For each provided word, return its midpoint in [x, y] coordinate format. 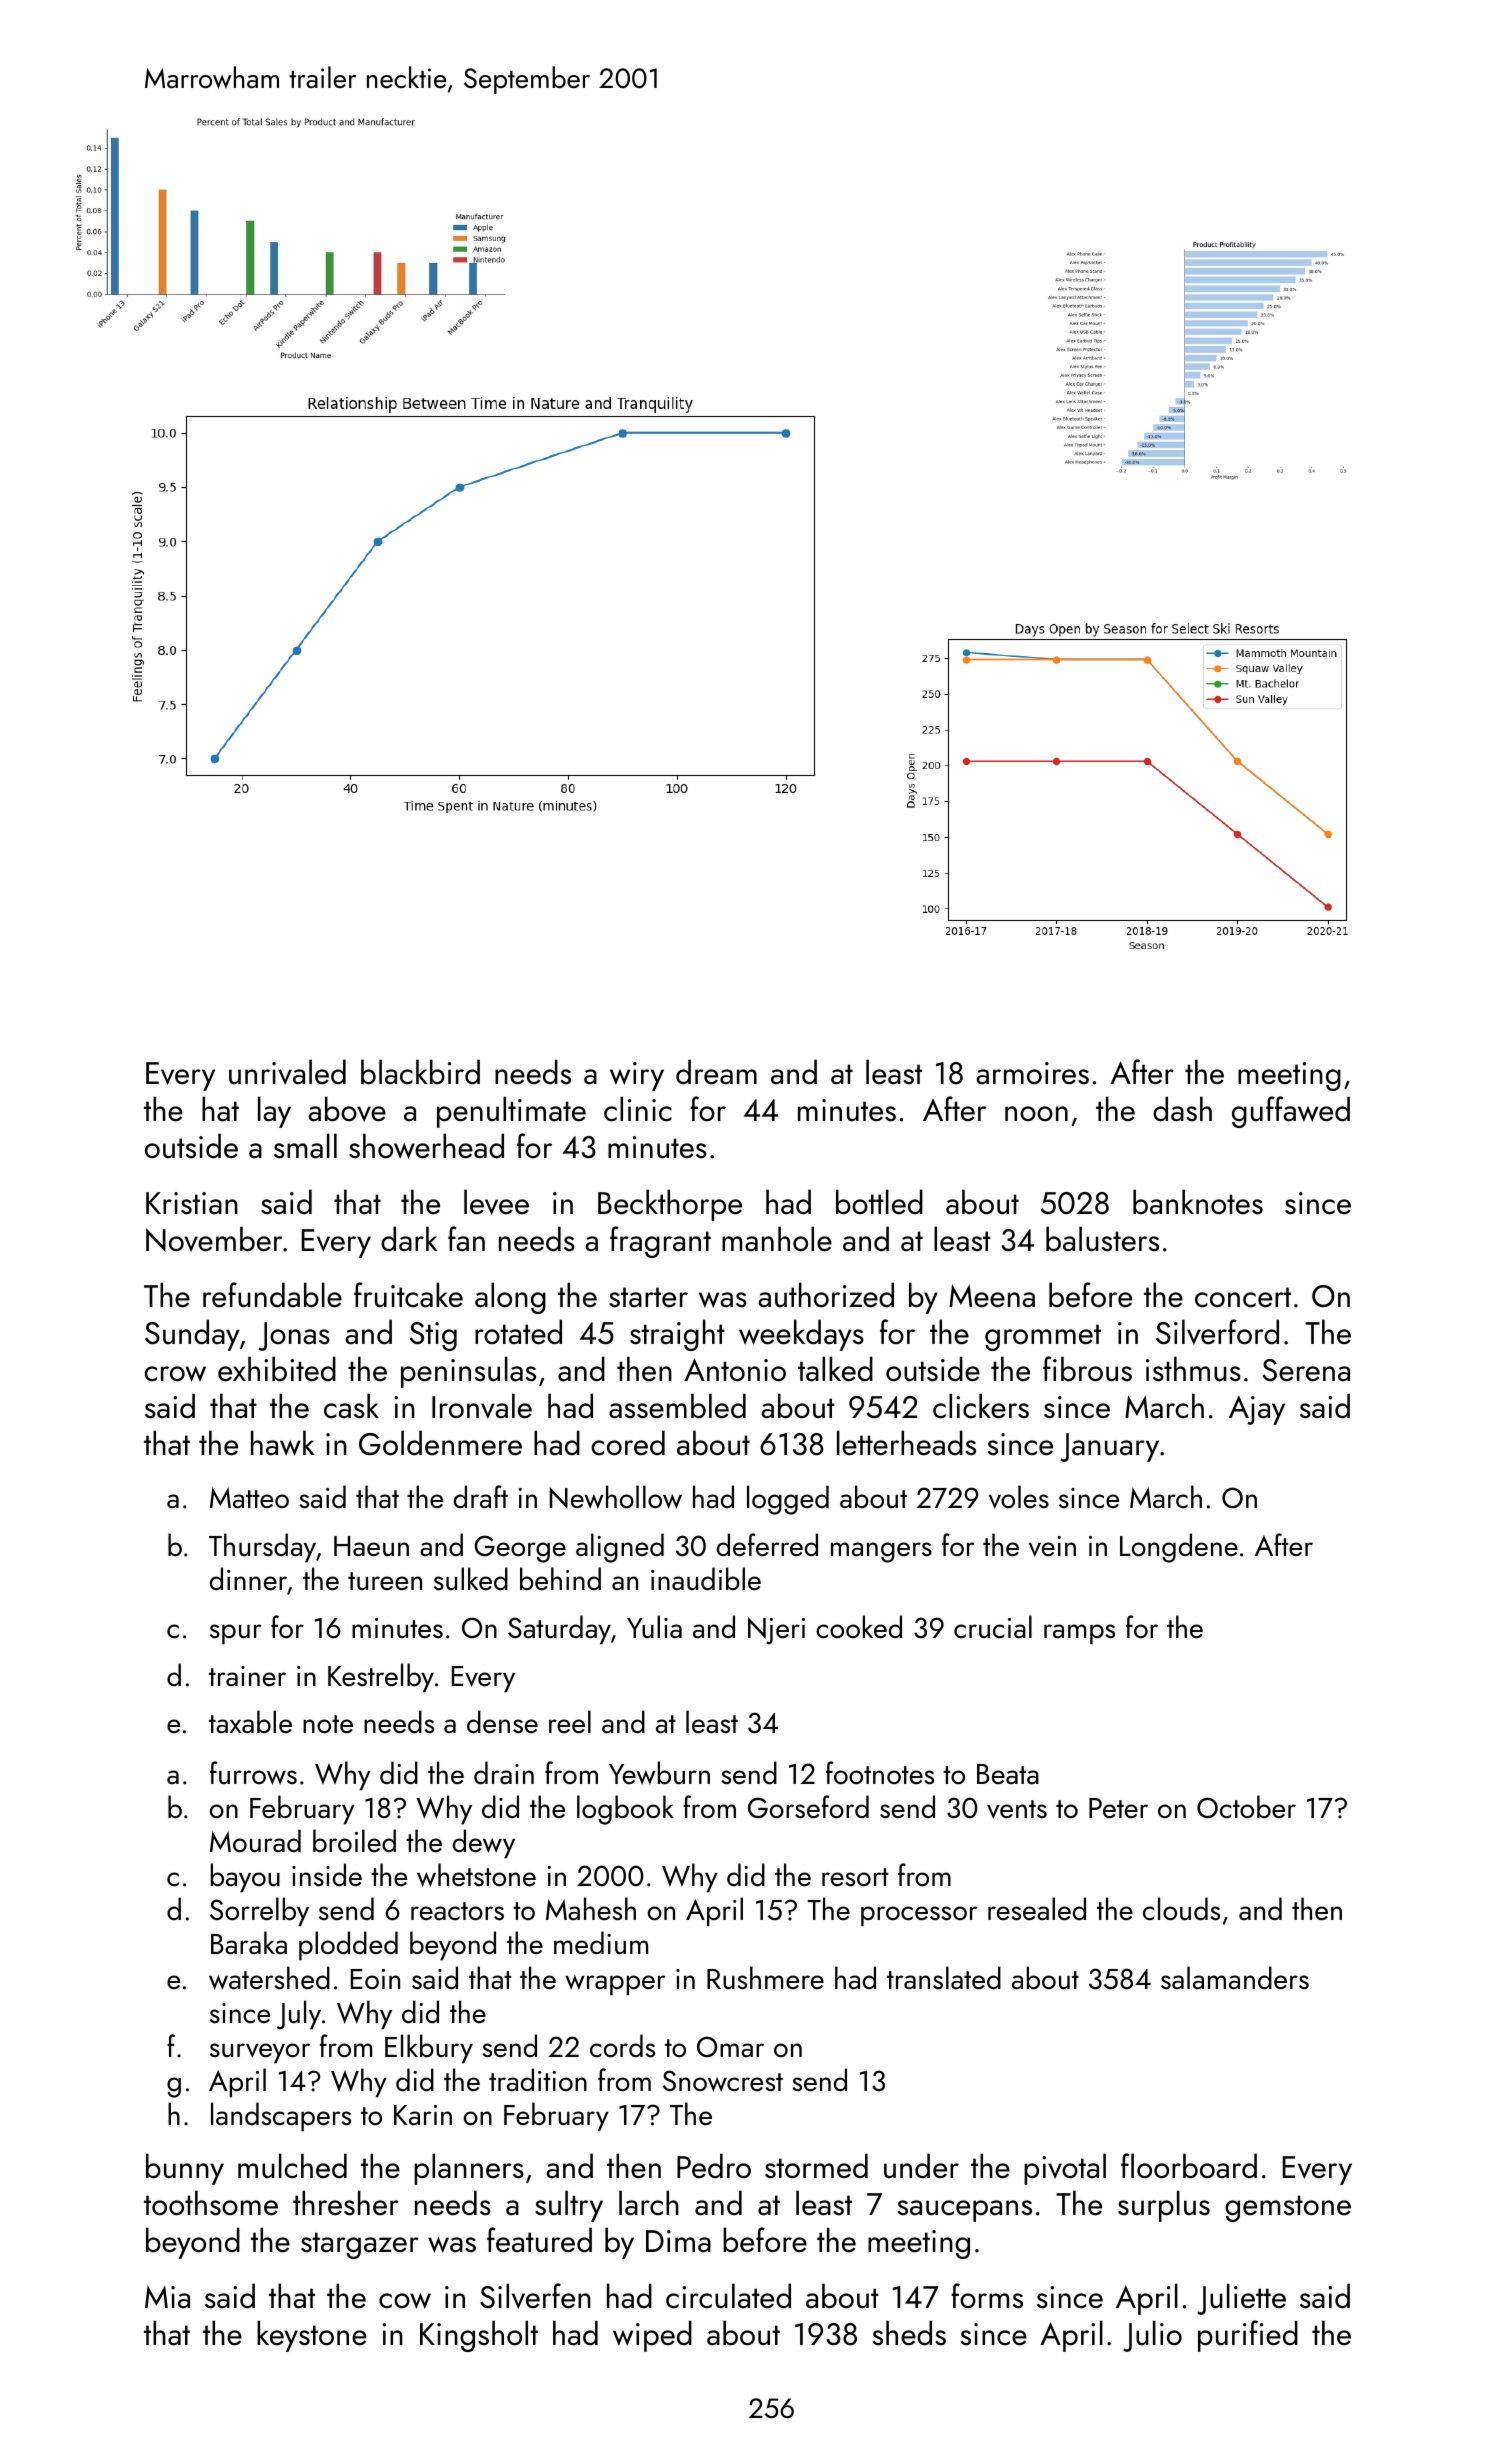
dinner [248, 1579]
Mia [167, 2297]
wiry [637, 1076]
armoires [1032, 1073]
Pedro [714, 2166]
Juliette [1241, 2299]
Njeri [776, 1631]
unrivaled [287, 1072]
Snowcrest [723, 2081]
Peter [1118, 1808]
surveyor [260, 2053]
